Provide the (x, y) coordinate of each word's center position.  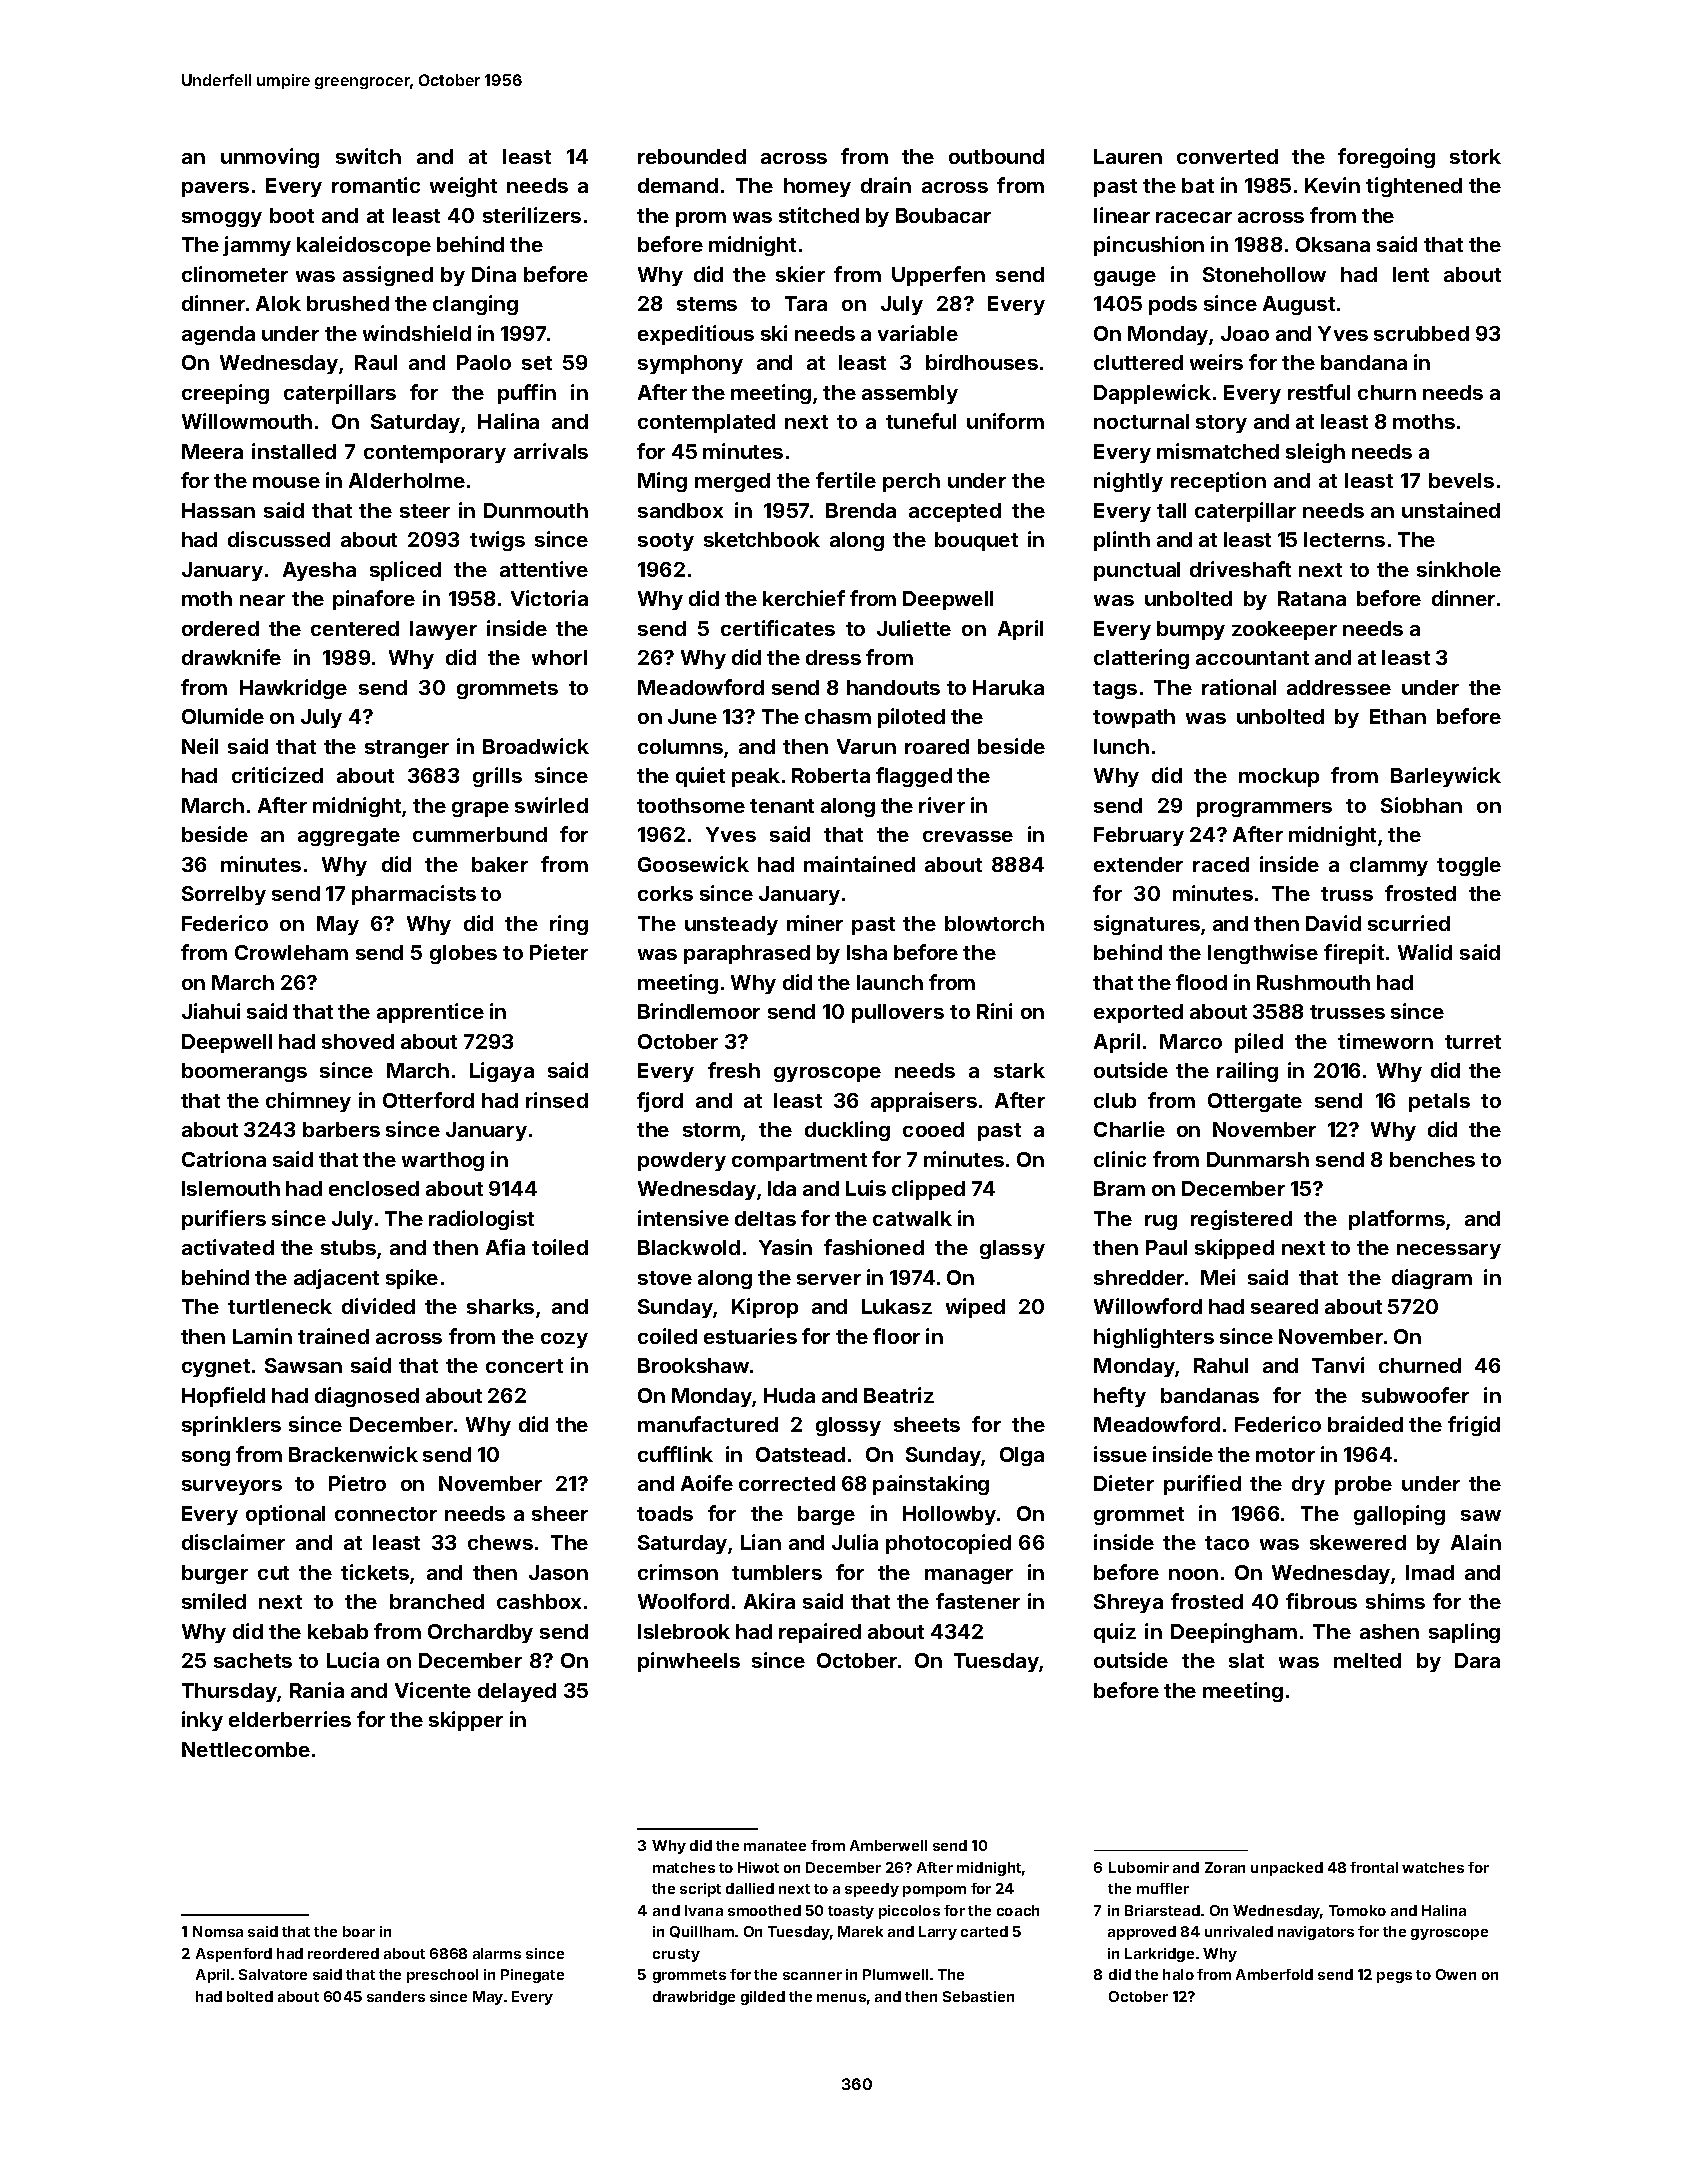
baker (500, 864)
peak (756, 777)
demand (678, 185)
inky (202, 1721)
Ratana (1312, 598)
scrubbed (1421, 333)
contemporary (435, 454)
